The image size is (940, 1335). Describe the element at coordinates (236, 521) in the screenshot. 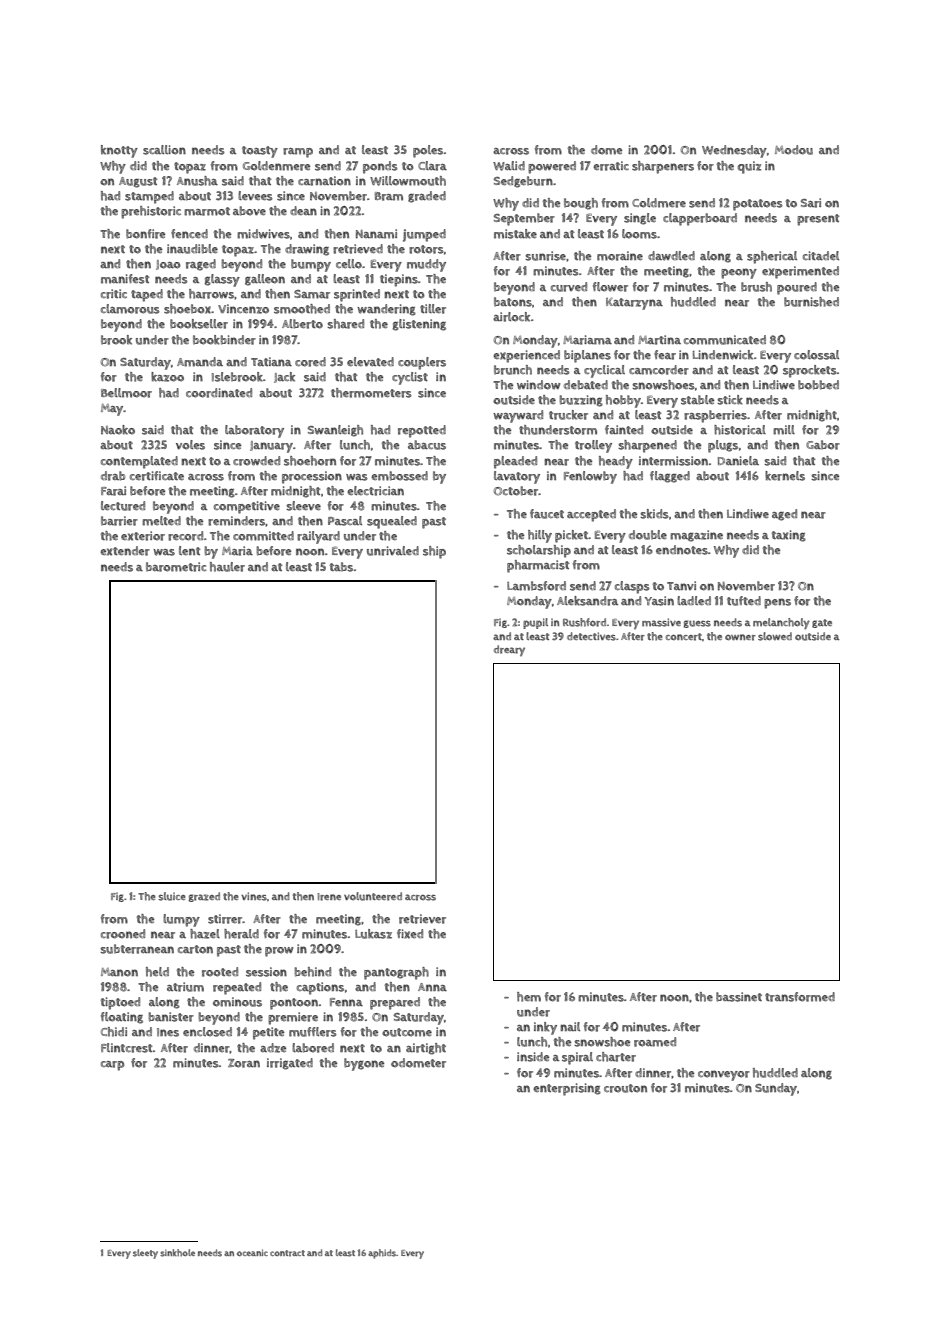

I see `reminders` at that location.
